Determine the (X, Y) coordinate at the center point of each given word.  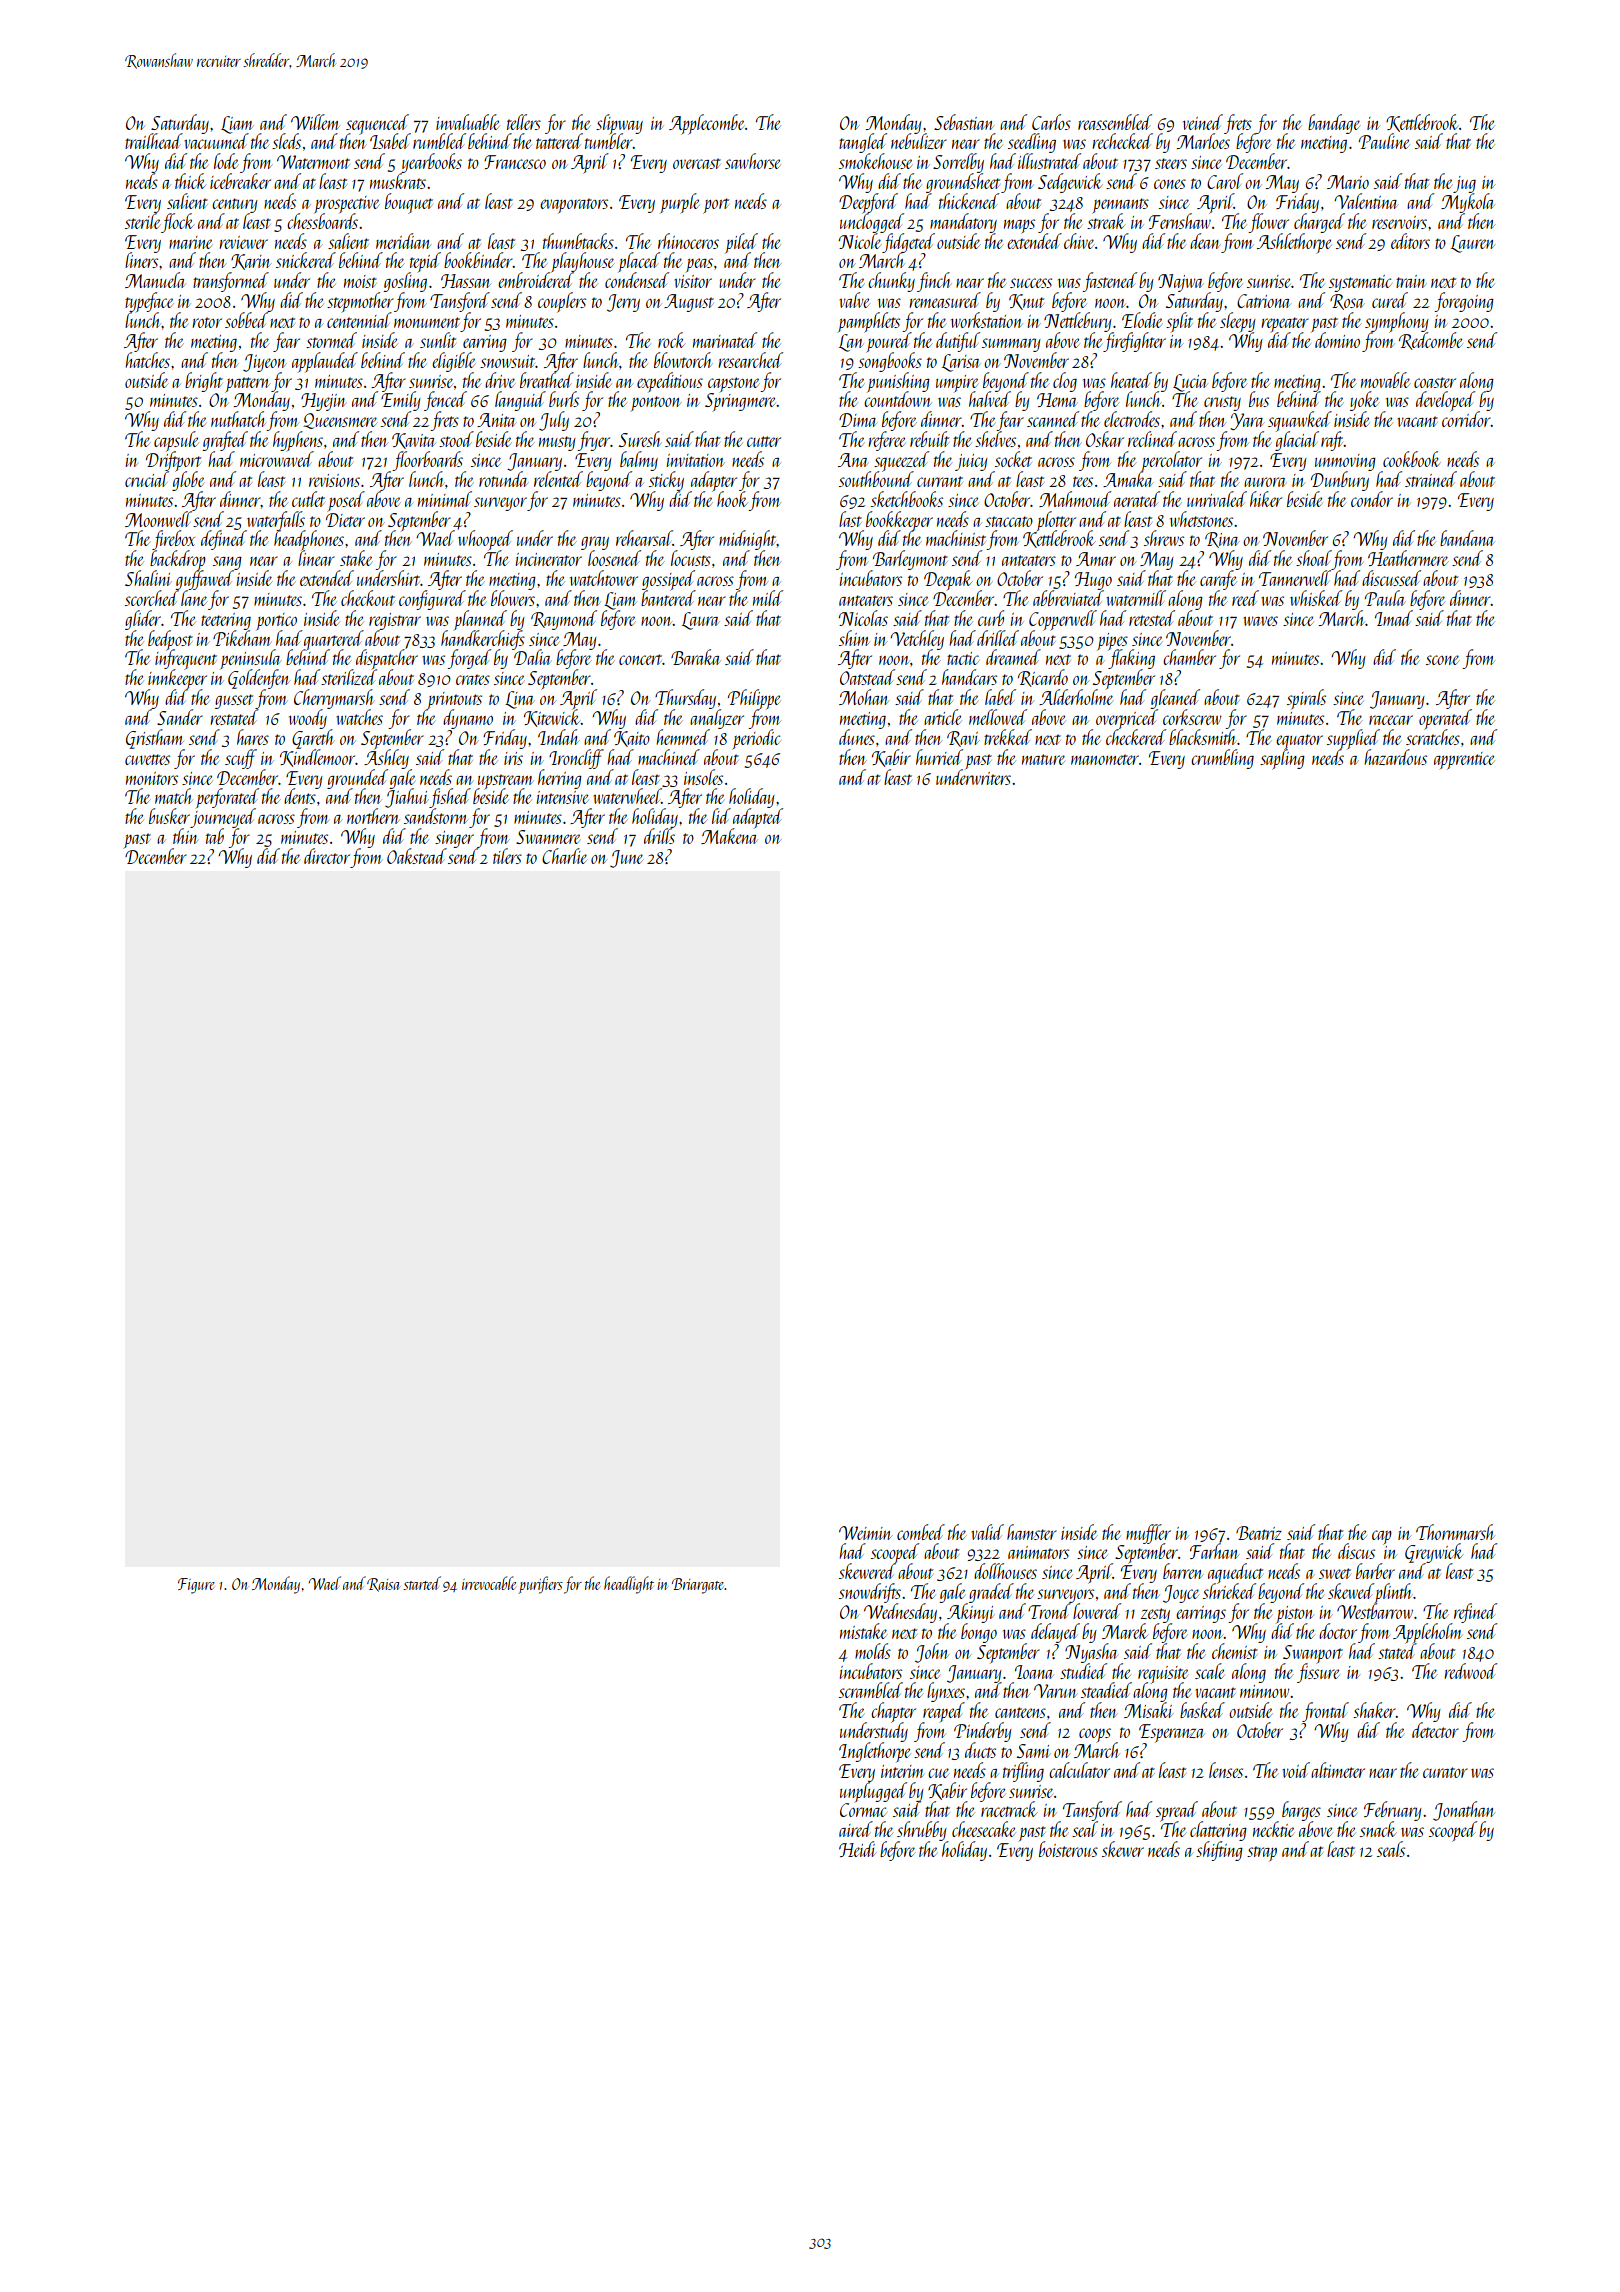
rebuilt (929, 439)
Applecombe (707, 124)
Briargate (698, 1586)
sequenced (378, 124)
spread (1177, 1811)
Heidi (857, 1849)
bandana (1467, 538)
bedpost (170, 640)
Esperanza (1171, 1733)
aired (856, 1829)
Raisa (383, 1585)
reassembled (1115, 122)
